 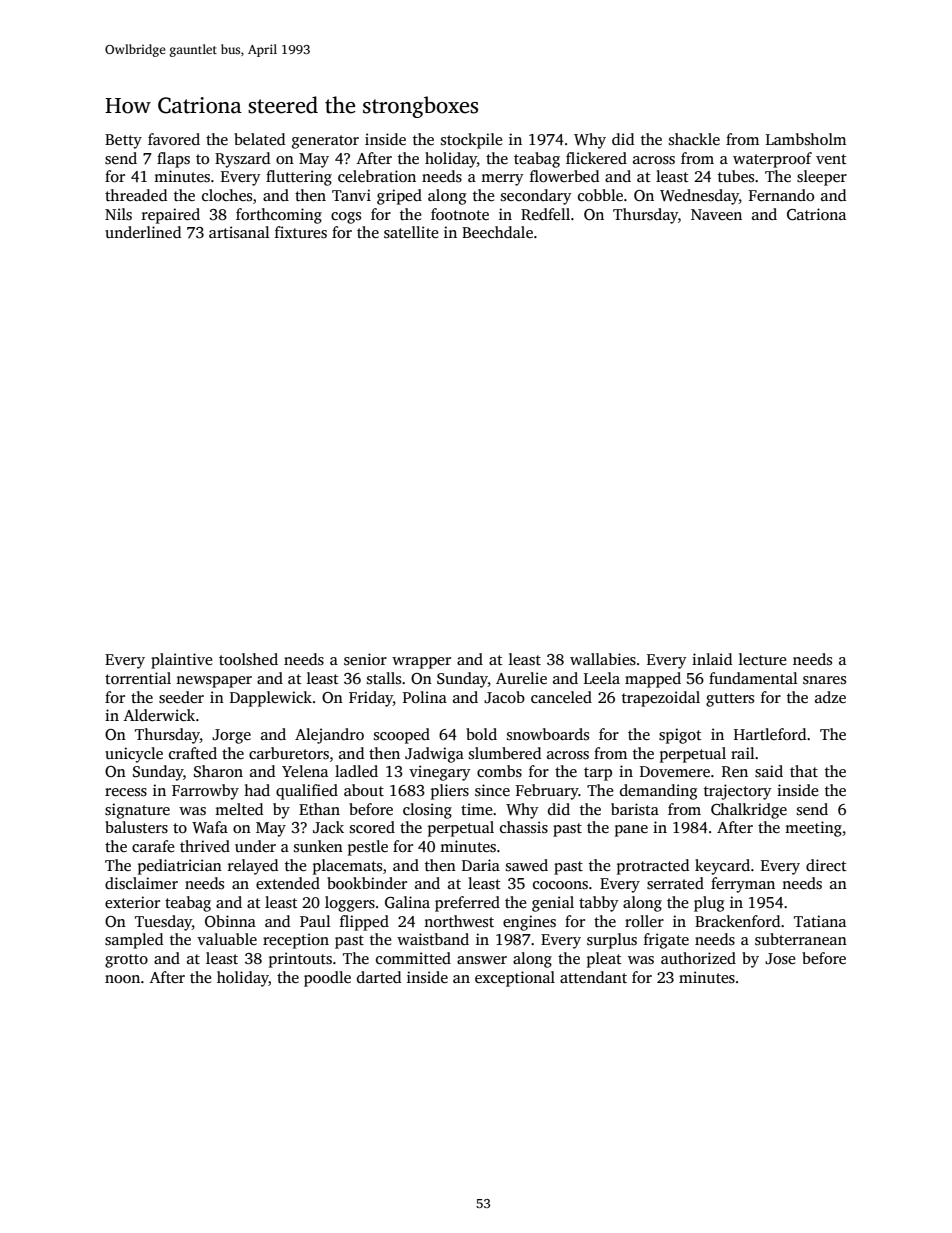 What do you see at coordinates (365, 659) in the screenshot?
I see `senior` at bounding box center [365, 659].
